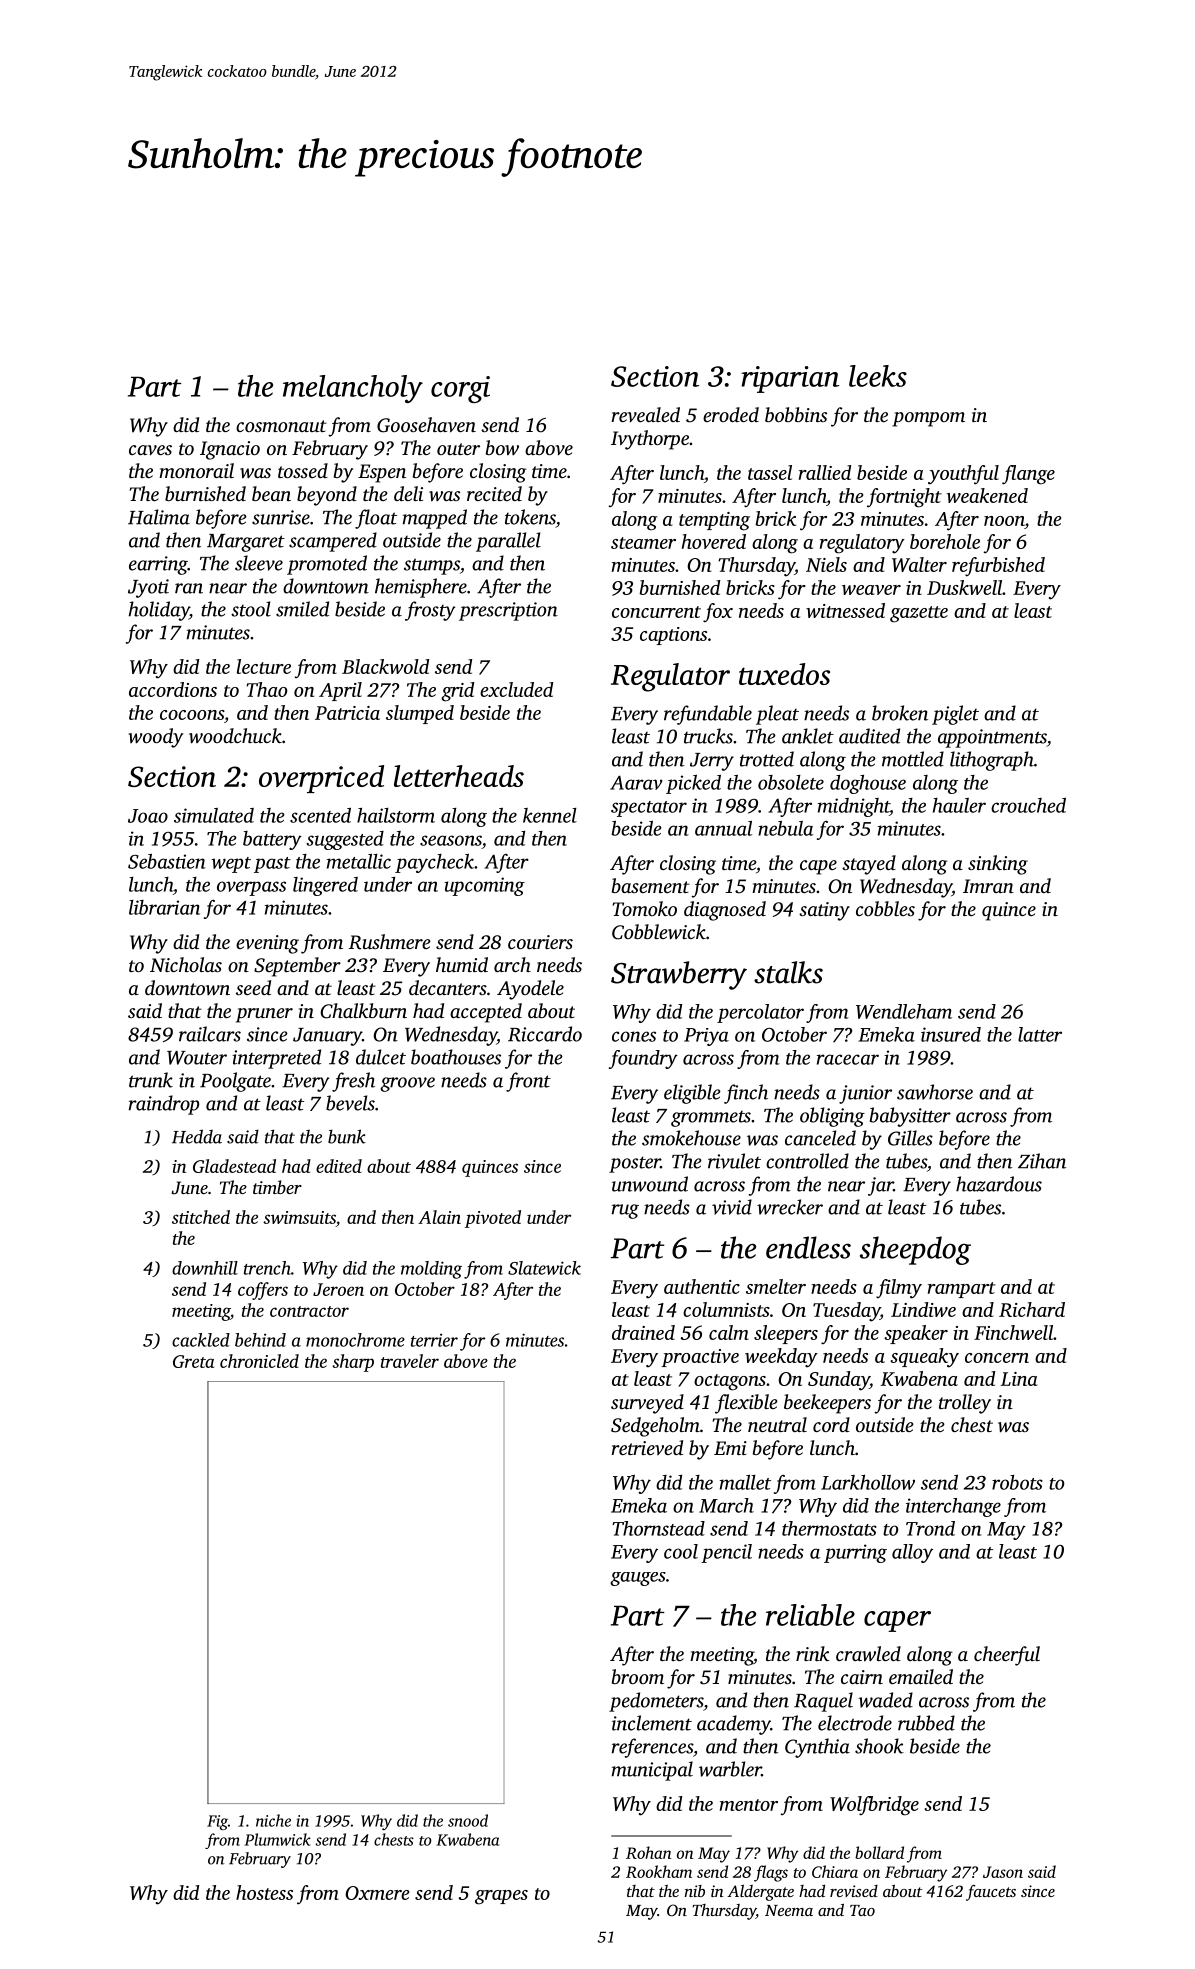  What do you see at coordinates (643, 1059) in the screenshot?
I see `foundry` at bounding box center [643, 1059].
